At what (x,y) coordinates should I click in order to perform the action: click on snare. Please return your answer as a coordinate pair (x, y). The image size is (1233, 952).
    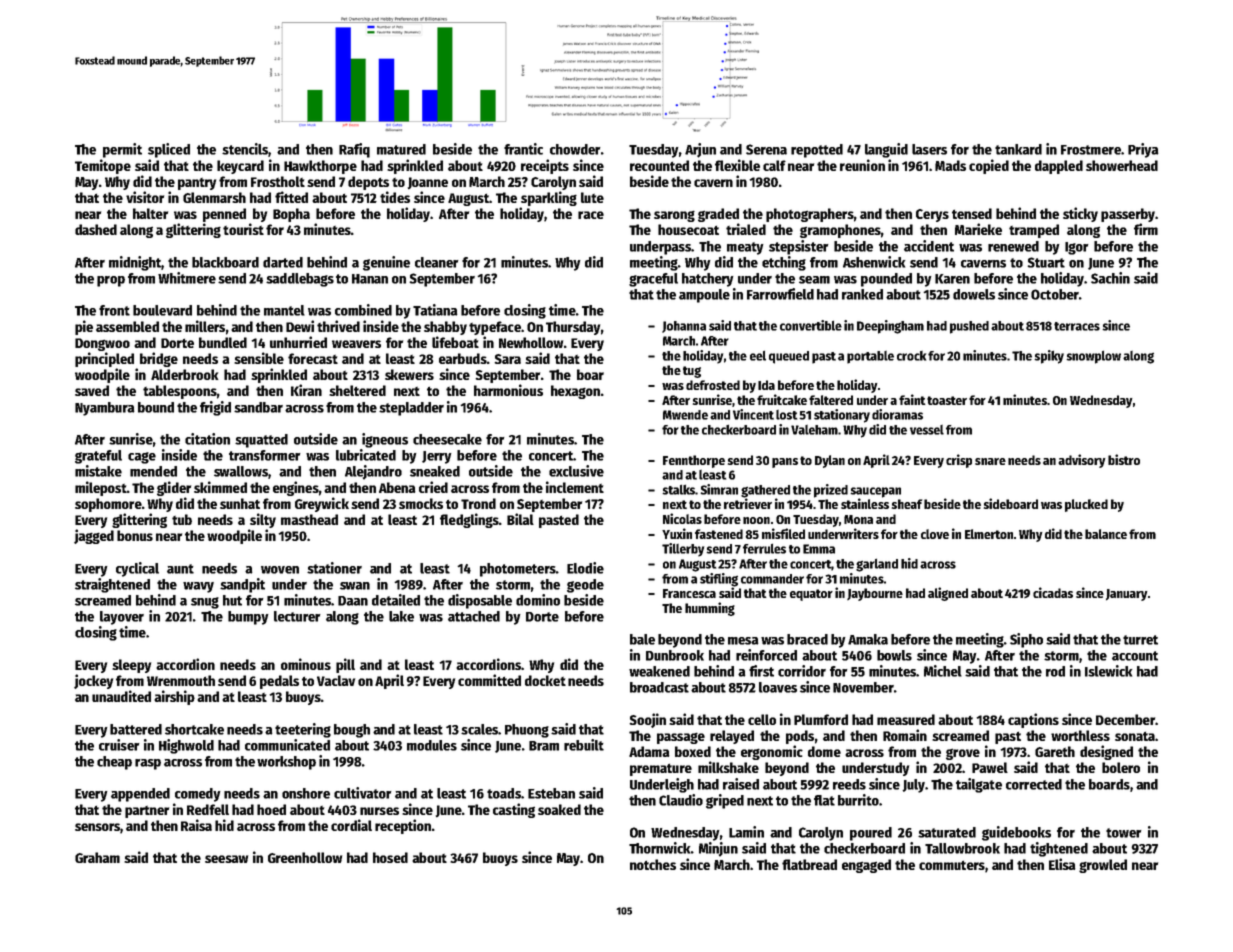
    Looking at the image, I should click on (990, 461).
